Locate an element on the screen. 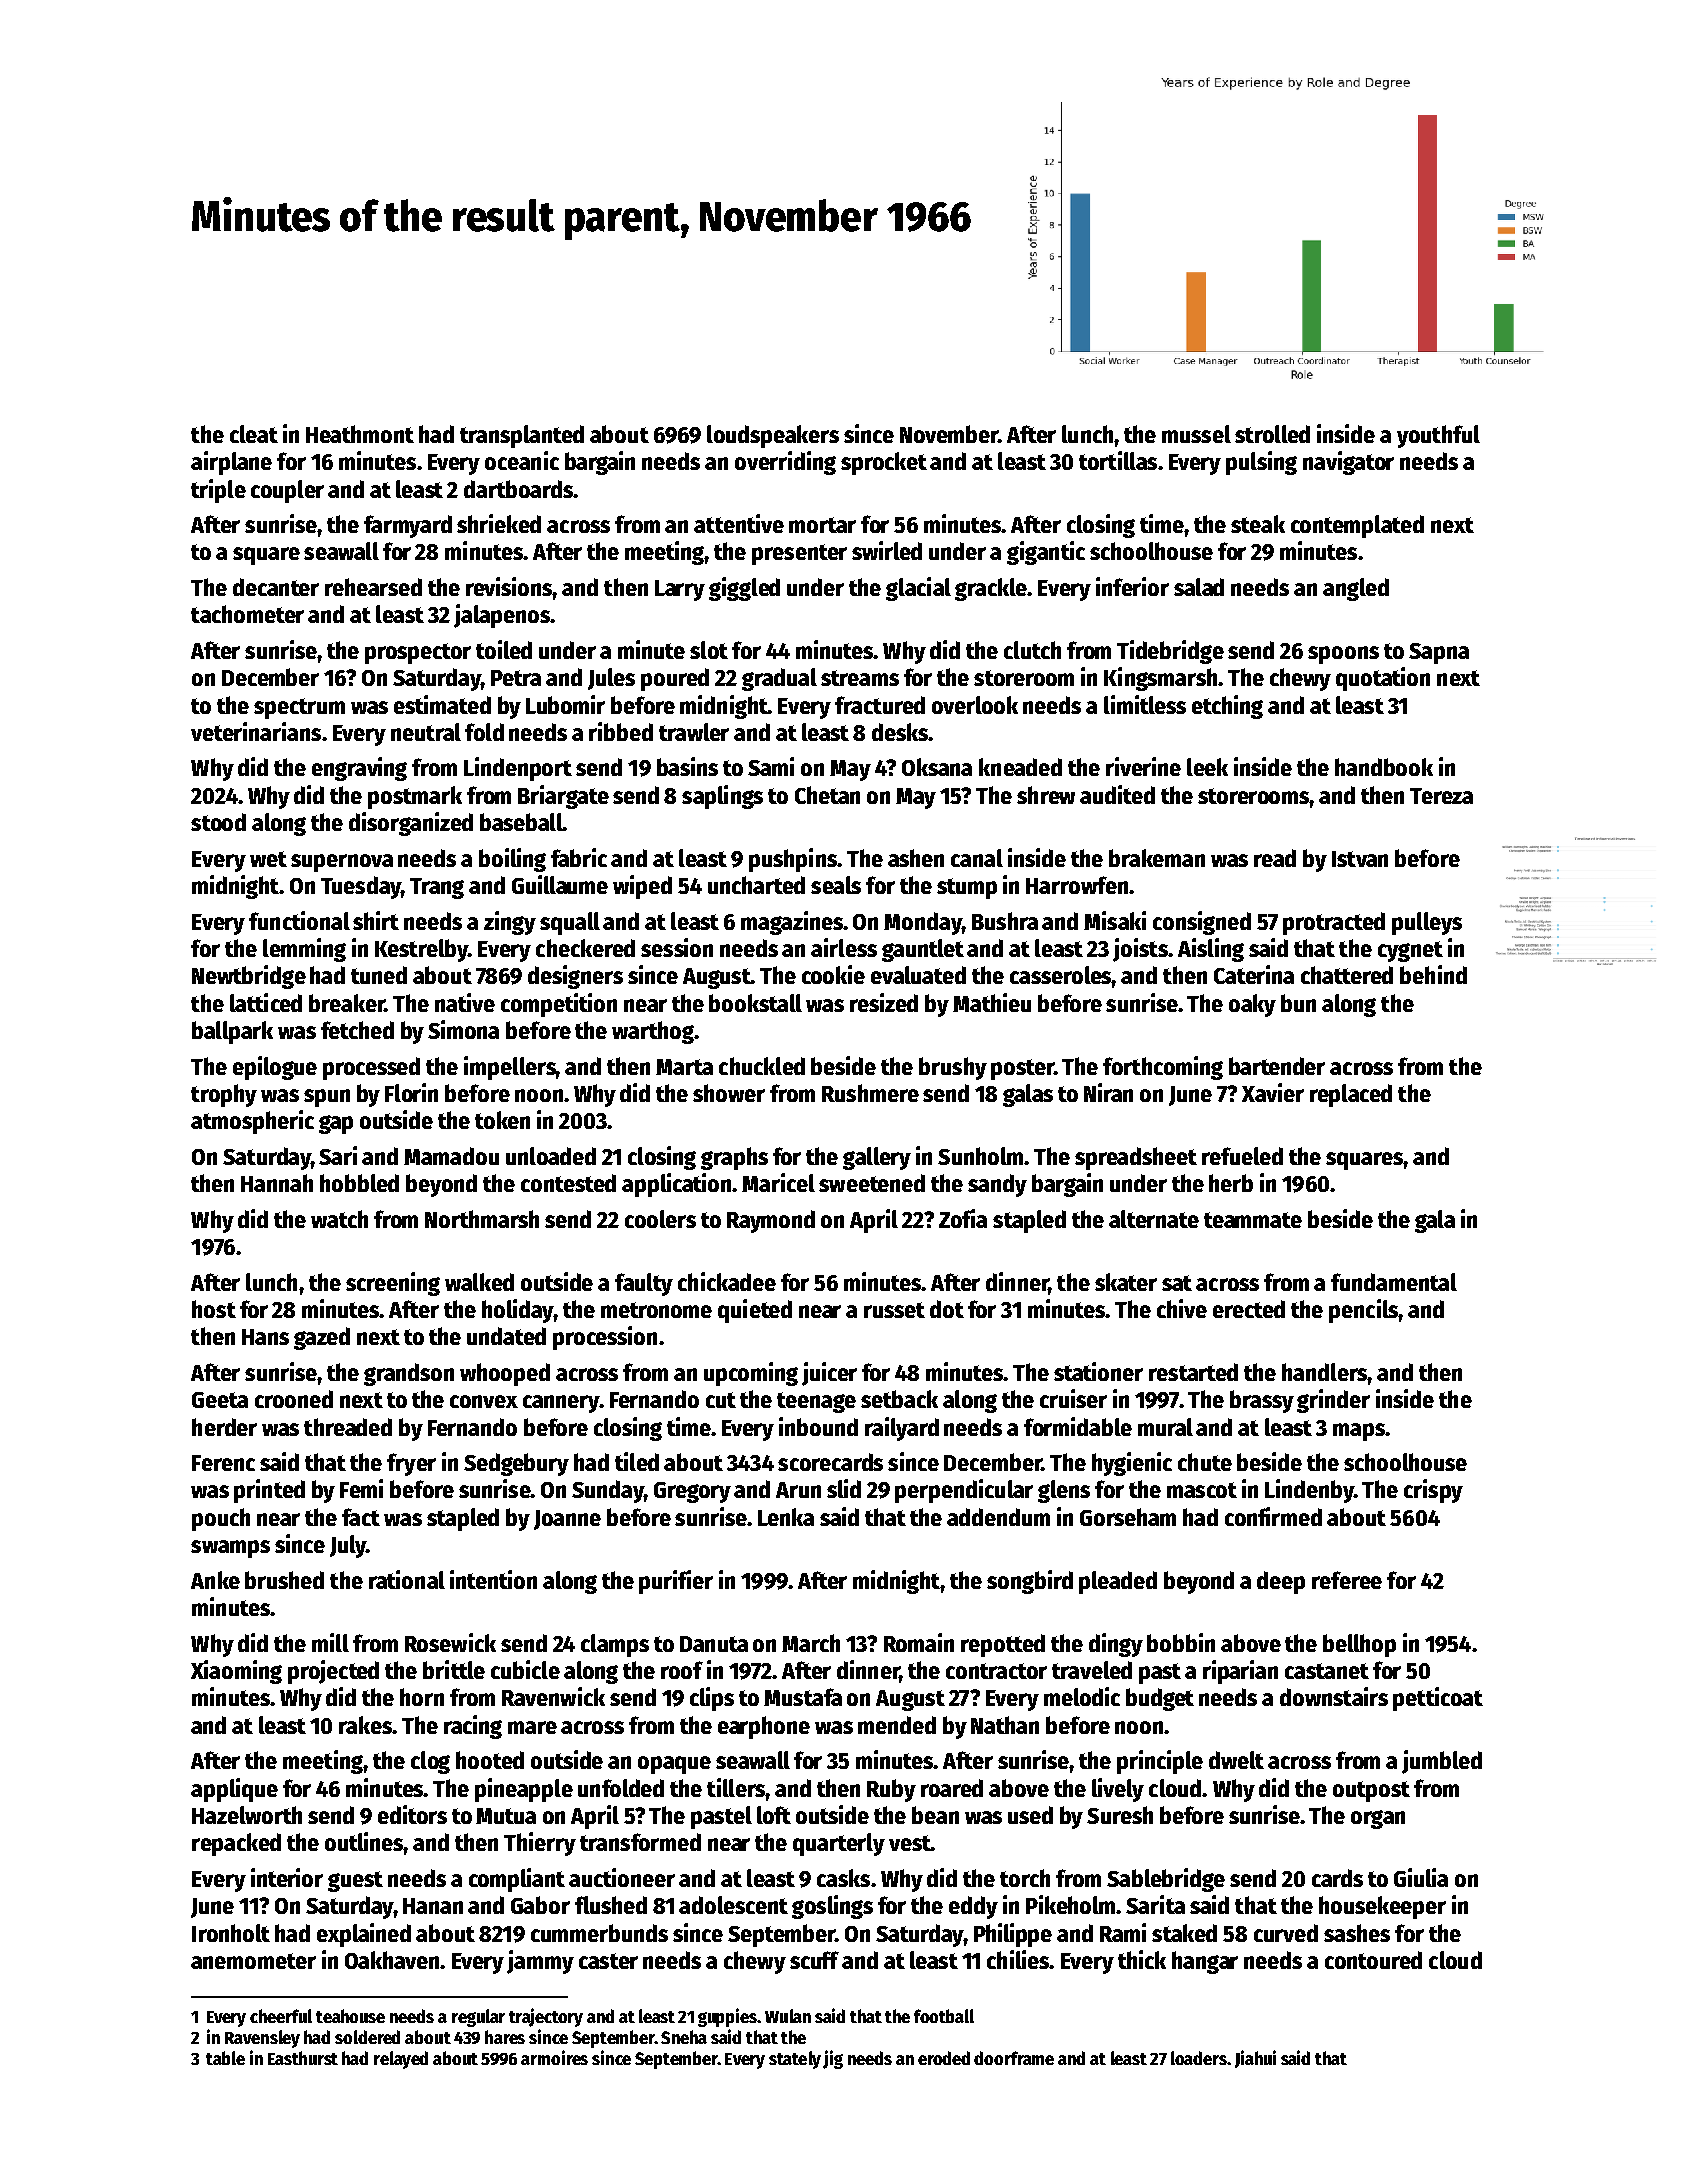 This screenshot has width=1683, height=2178. faulty is located at coordinates (644, 1284).
